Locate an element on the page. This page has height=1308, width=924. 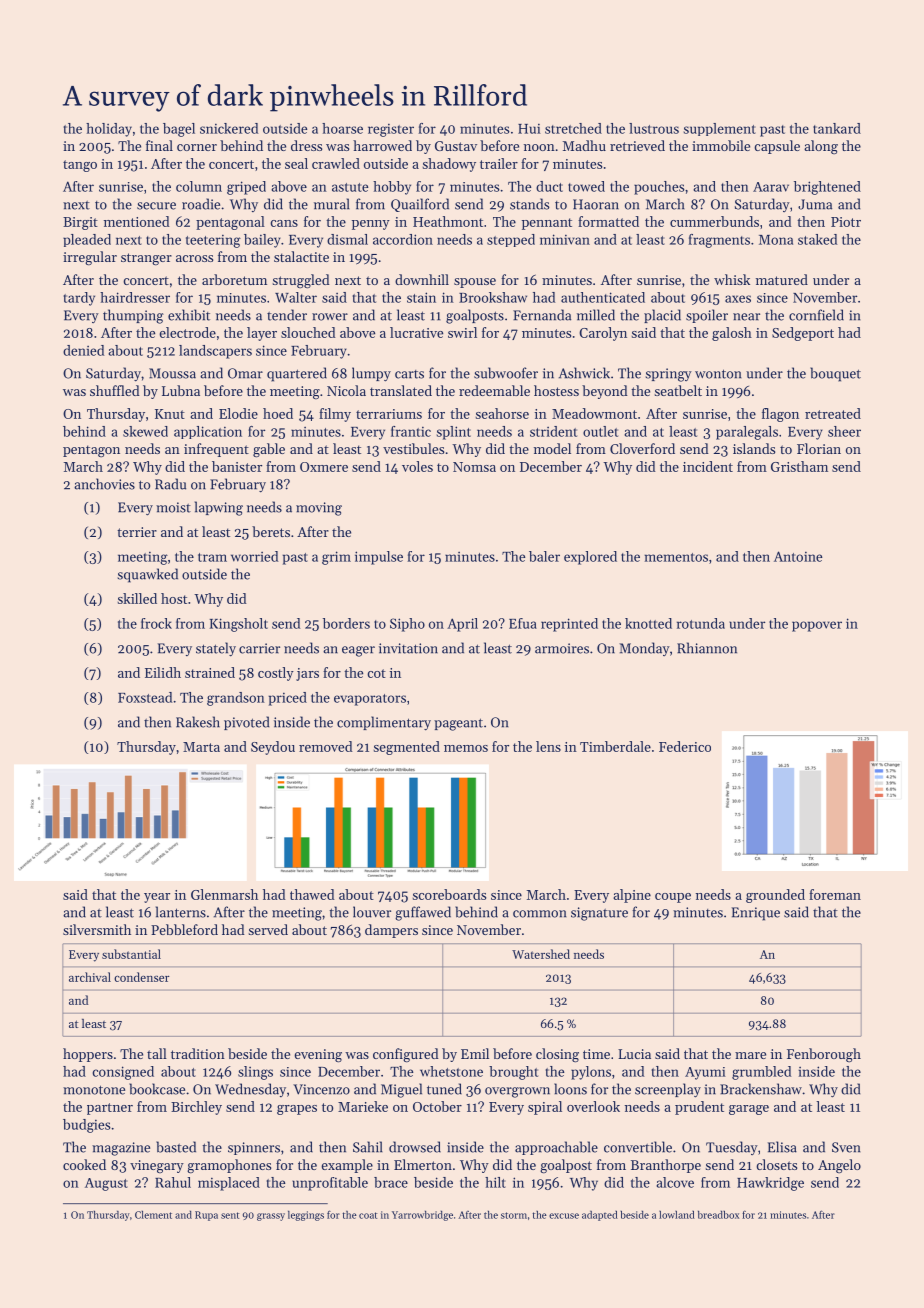
tankard is located at coordinates (837, 128).
